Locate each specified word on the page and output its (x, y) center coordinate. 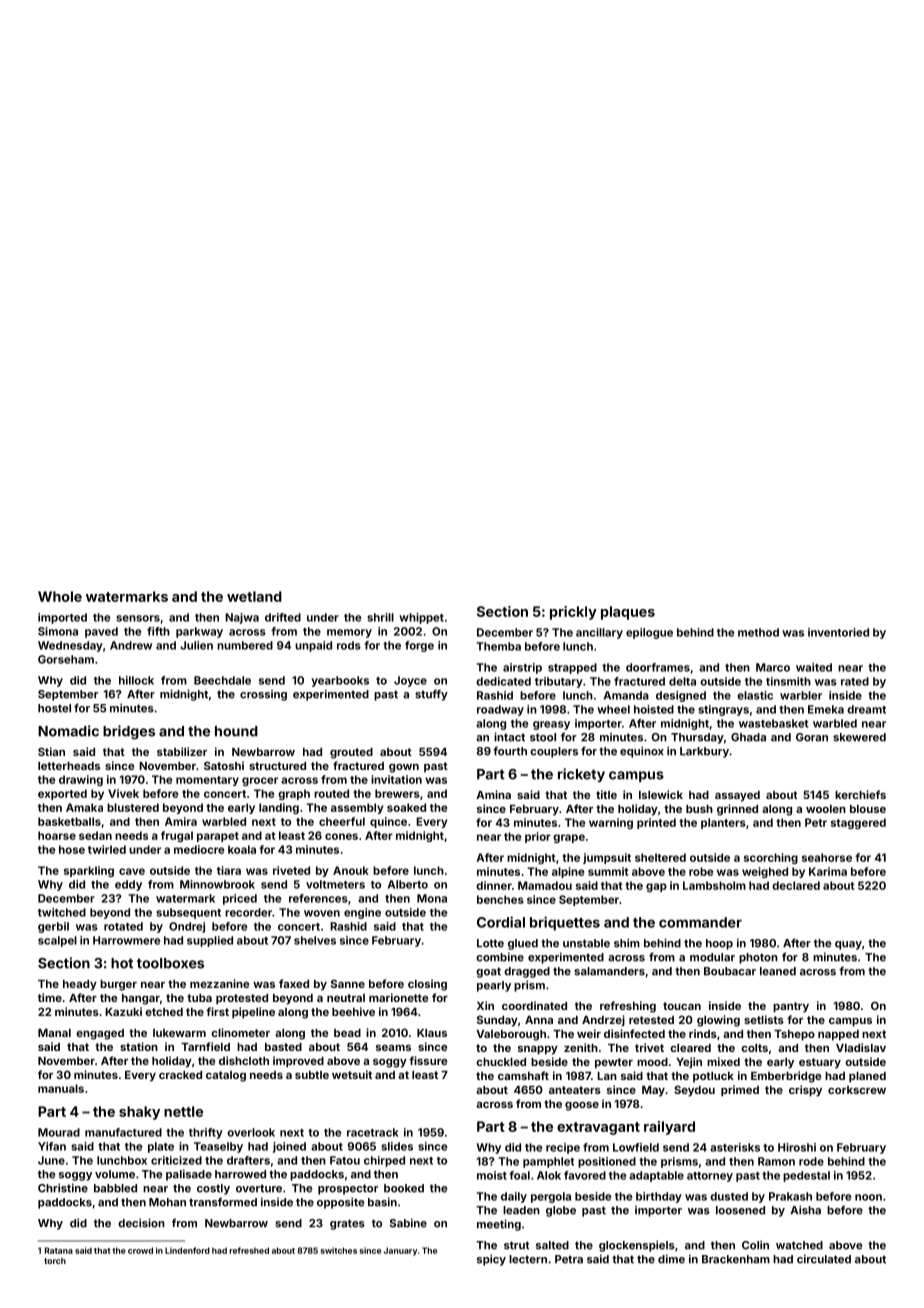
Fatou (345, 1160)
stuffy (431, 695)
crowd (140, 1250)
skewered (859, 737)
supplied (210, 941)
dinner (494, 885)
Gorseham (66, 659)
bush (699, 809)
